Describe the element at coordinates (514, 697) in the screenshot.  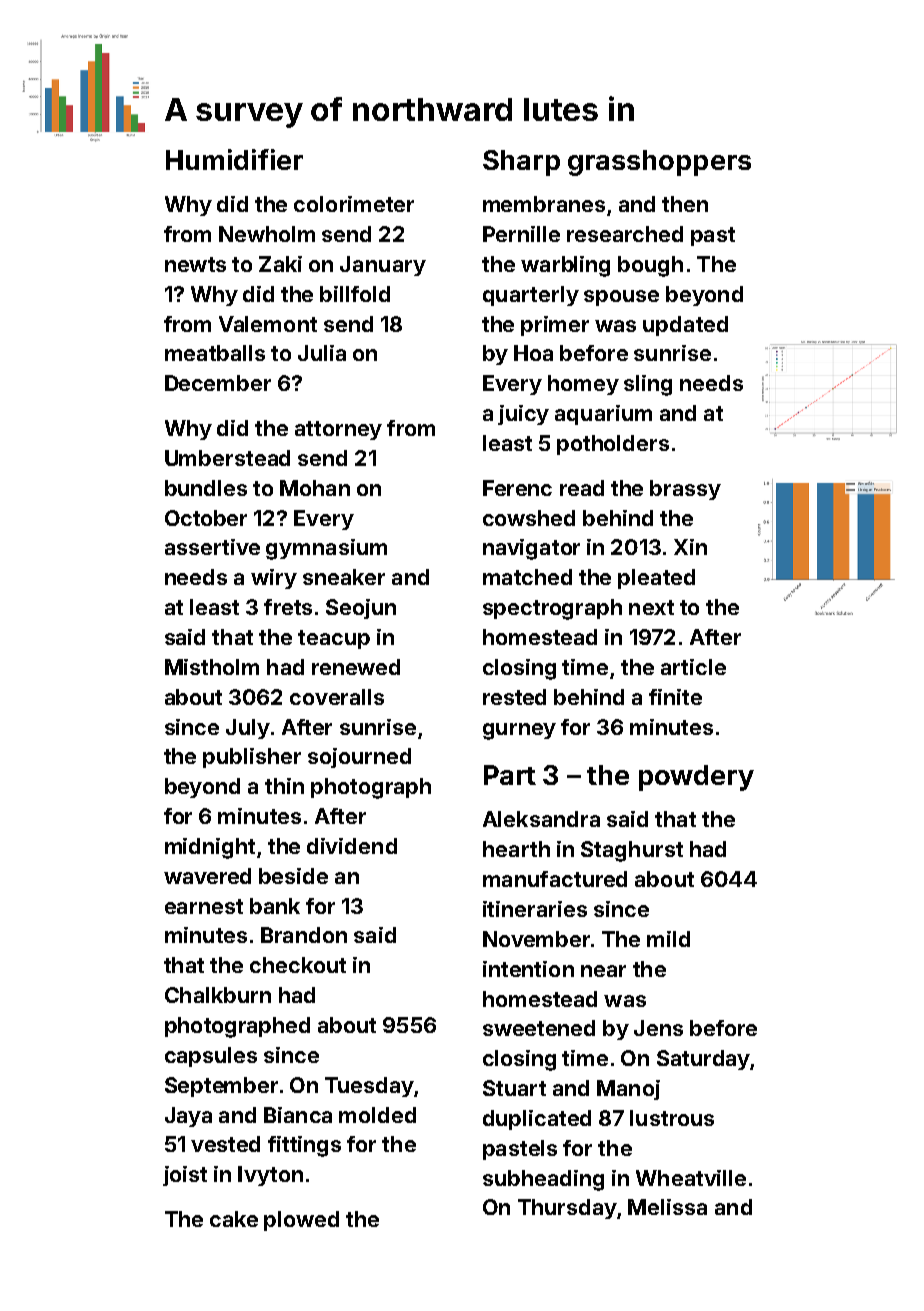
I see `rested` at that location.
